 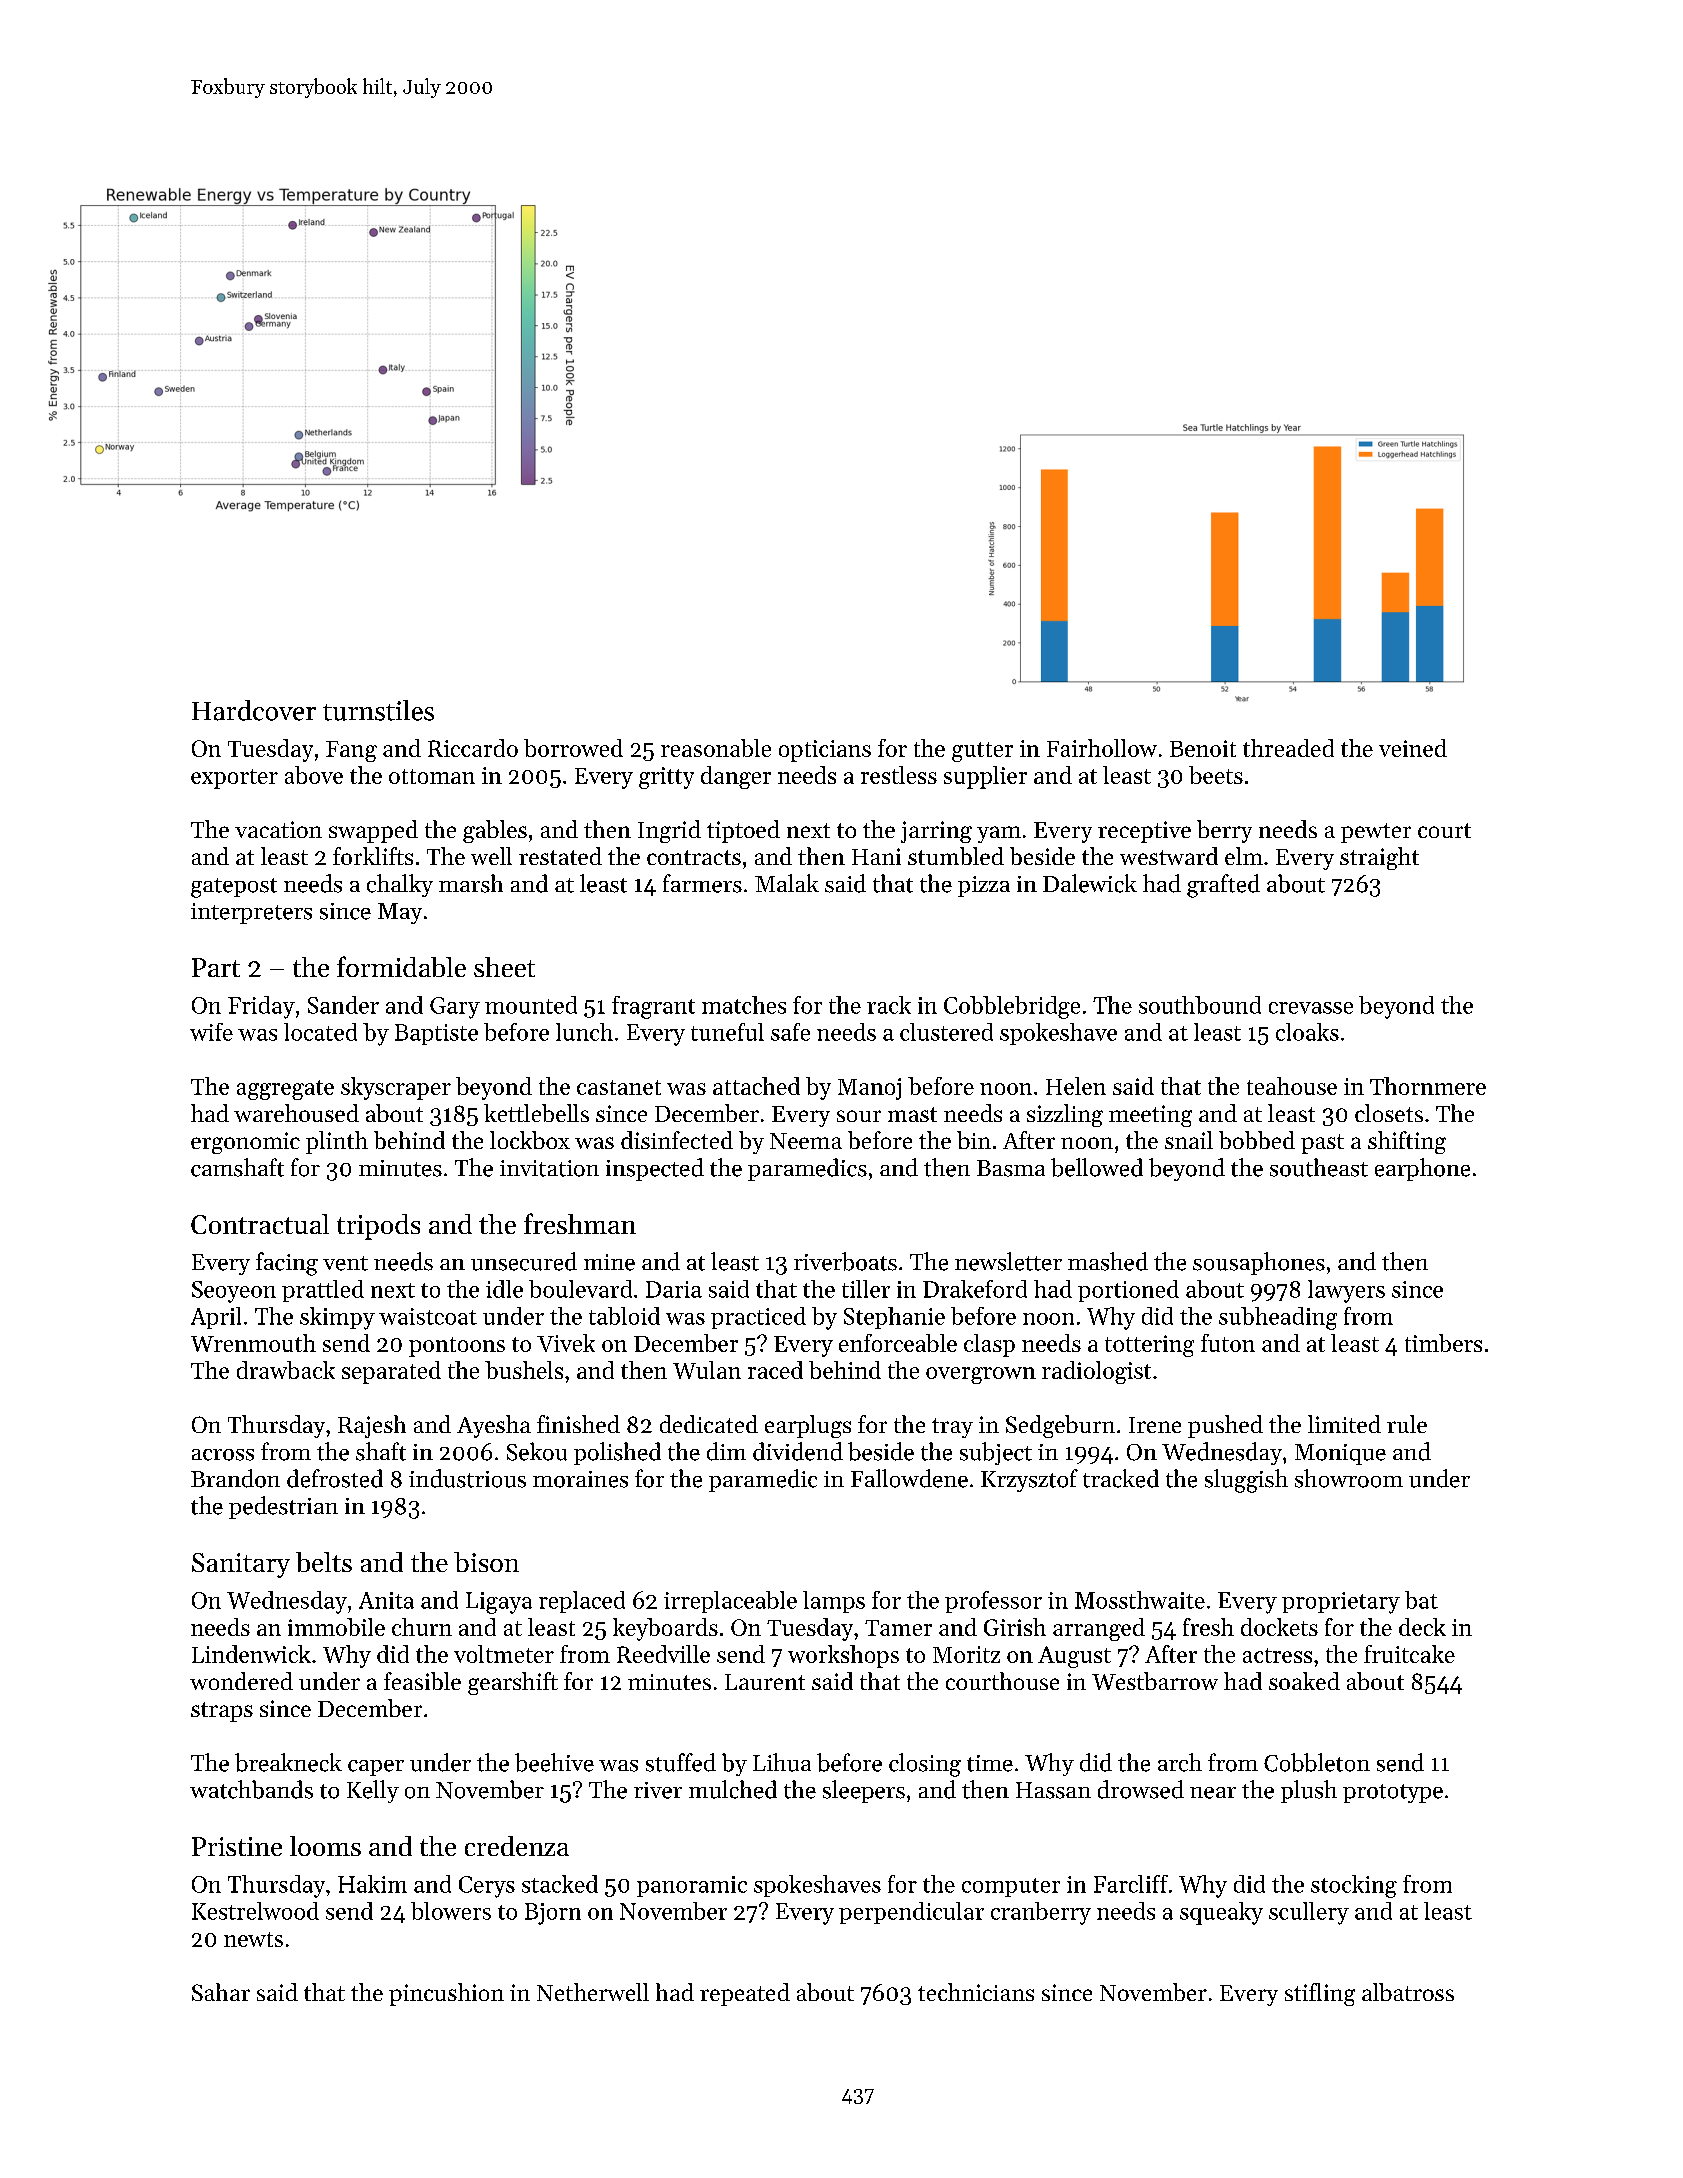 What do you see at coordinates (702, 883) in the screenshot?
I see `farmers` at bounding box center [702, 883].
